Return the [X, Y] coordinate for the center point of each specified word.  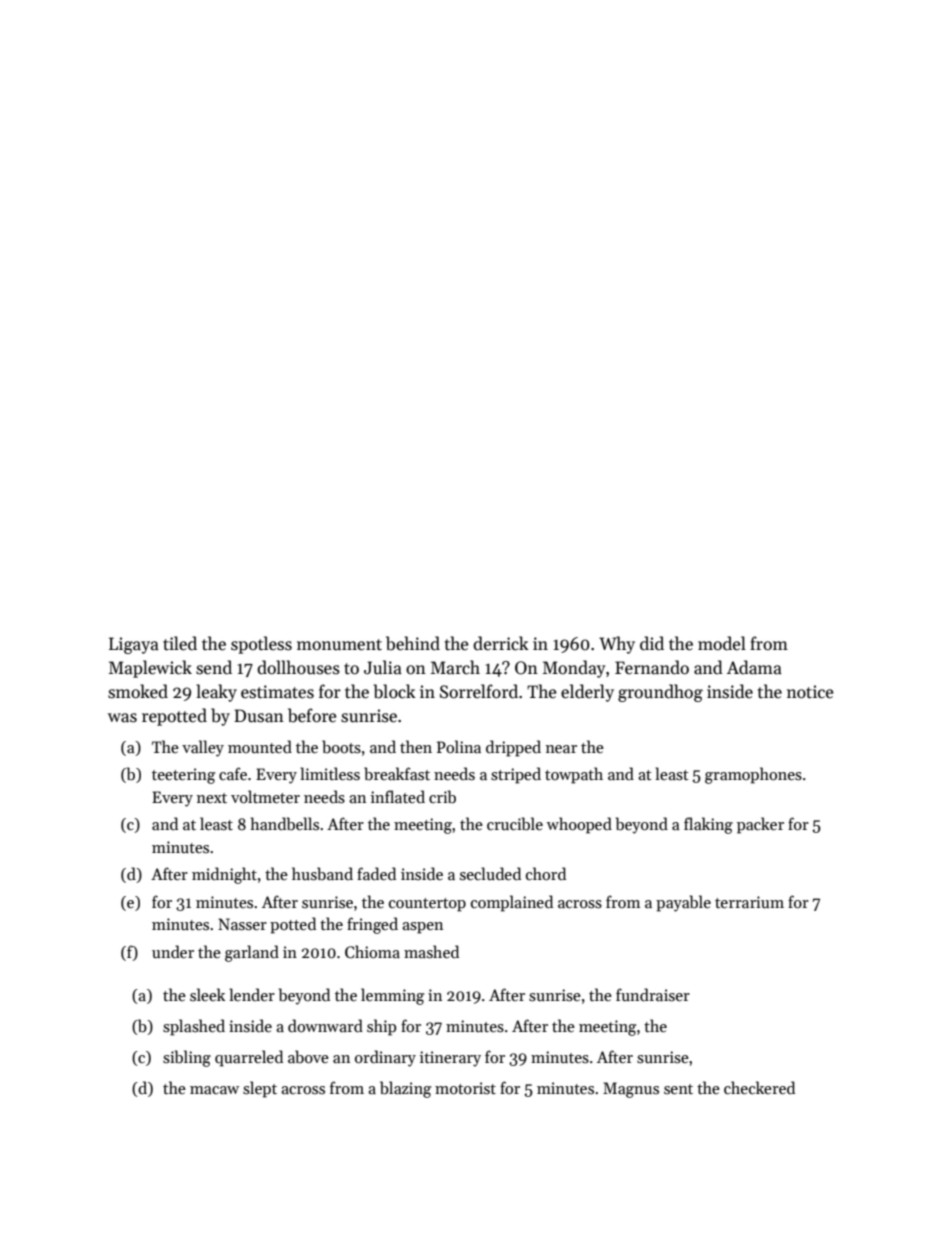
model [722, 643]
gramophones [753, 775]
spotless [261, 645]
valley [203, 748]
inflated [398, 796]
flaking [708, 825]
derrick [501, 643]
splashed [194, 1027]
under [173, 951]
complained [512, 903]
